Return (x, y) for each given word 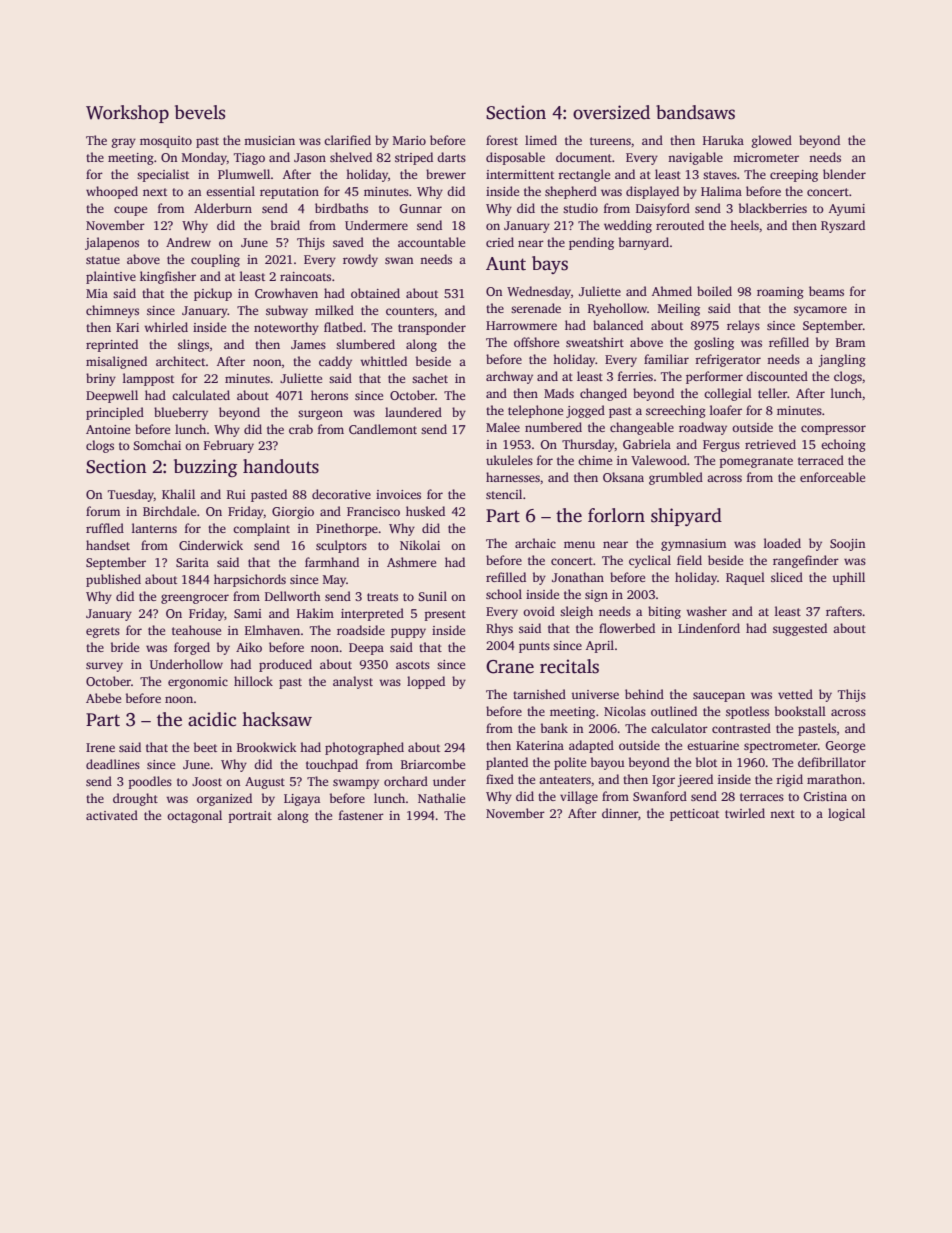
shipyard (686, 517)
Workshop (127, 114)
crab (301, 429)
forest (502, 140)
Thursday (588, 445)
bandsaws (695, 112)
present (445, 615)
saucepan (719, 697)
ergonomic (198, 683)
